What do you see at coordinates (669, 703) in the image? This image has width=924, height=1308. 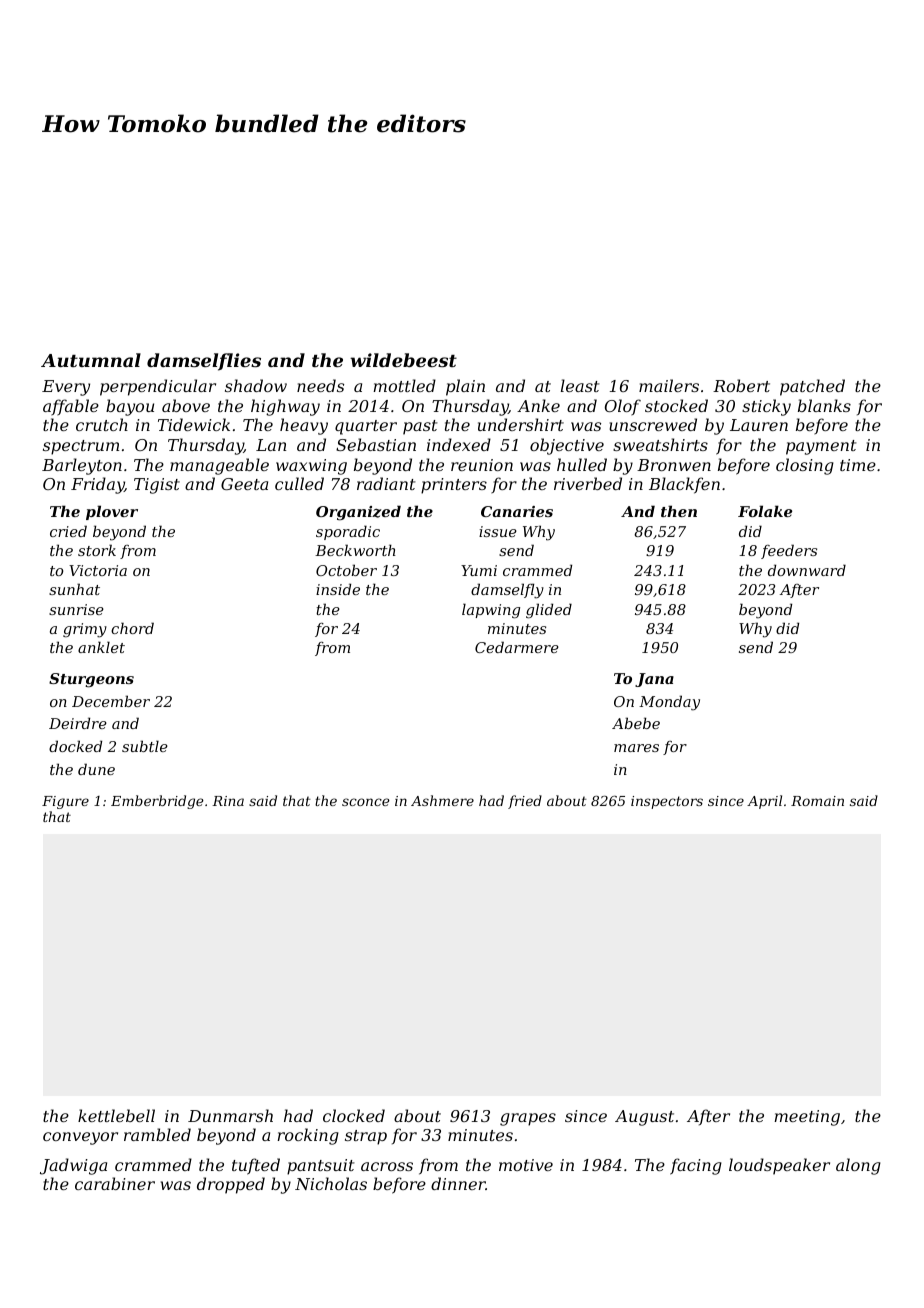 I see `Monday` at bounding box center [669, 703].
